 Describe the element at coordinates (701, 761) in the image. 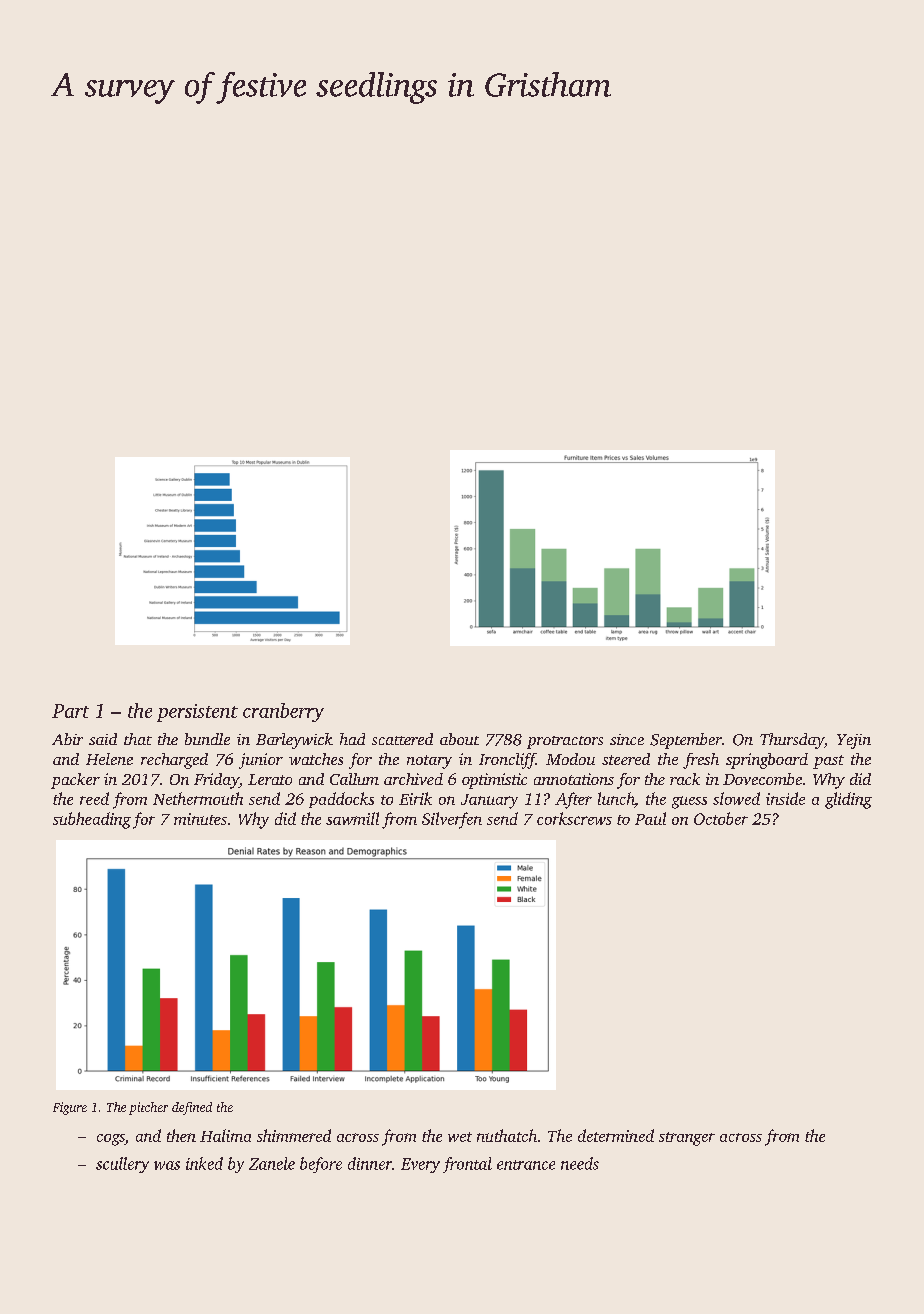

I see `fresh` at that location.
